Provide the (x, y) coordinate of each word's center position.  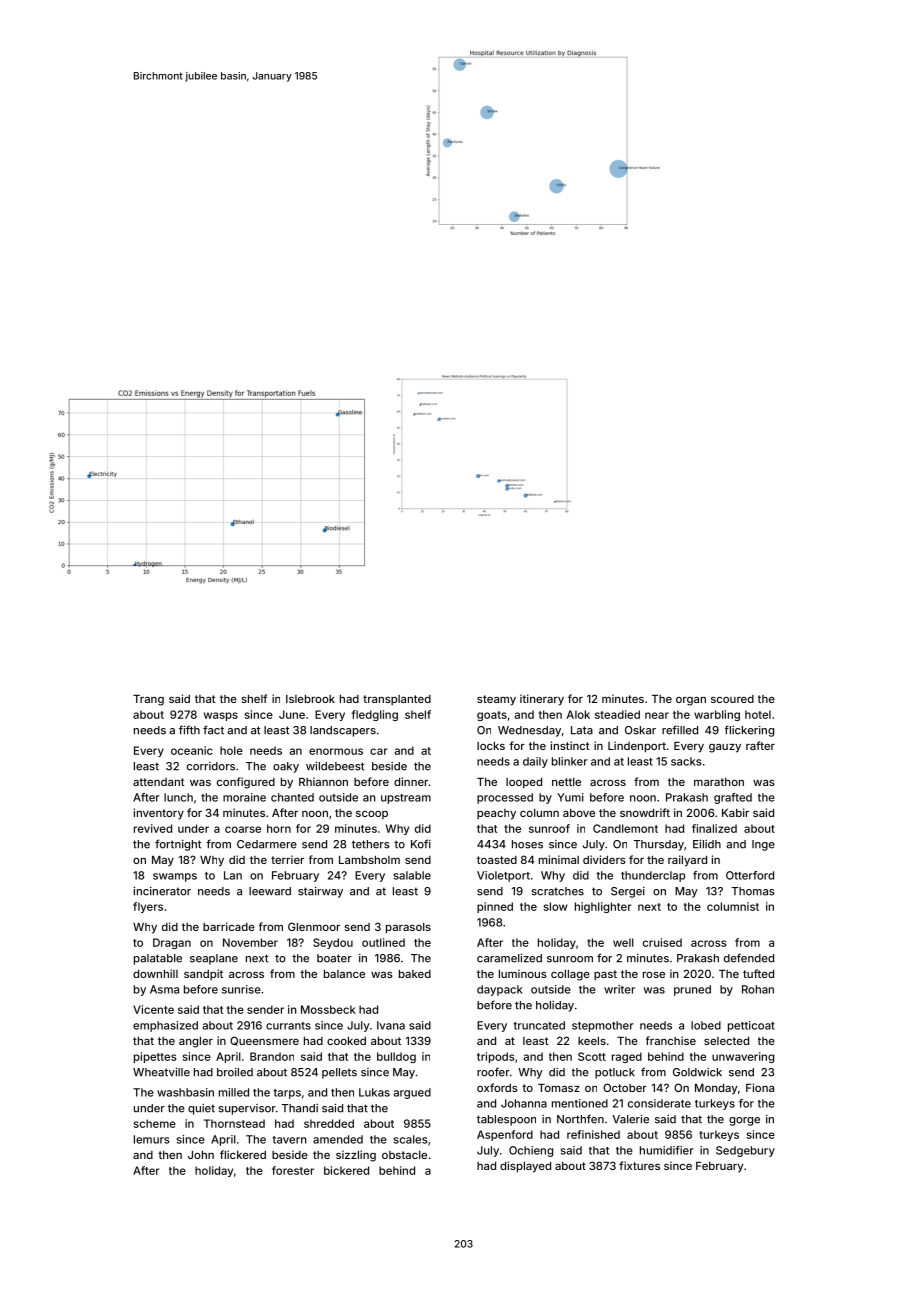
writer (619, 989)
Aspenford (505, 1135)
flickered (243, 1154)
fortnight (178, 845)
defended (749, 958)
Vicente (153, 1009)
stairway (320, 892)
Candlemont (625, 828)
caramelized (509, 958)
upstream (406, 799)
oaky (286, 767)
